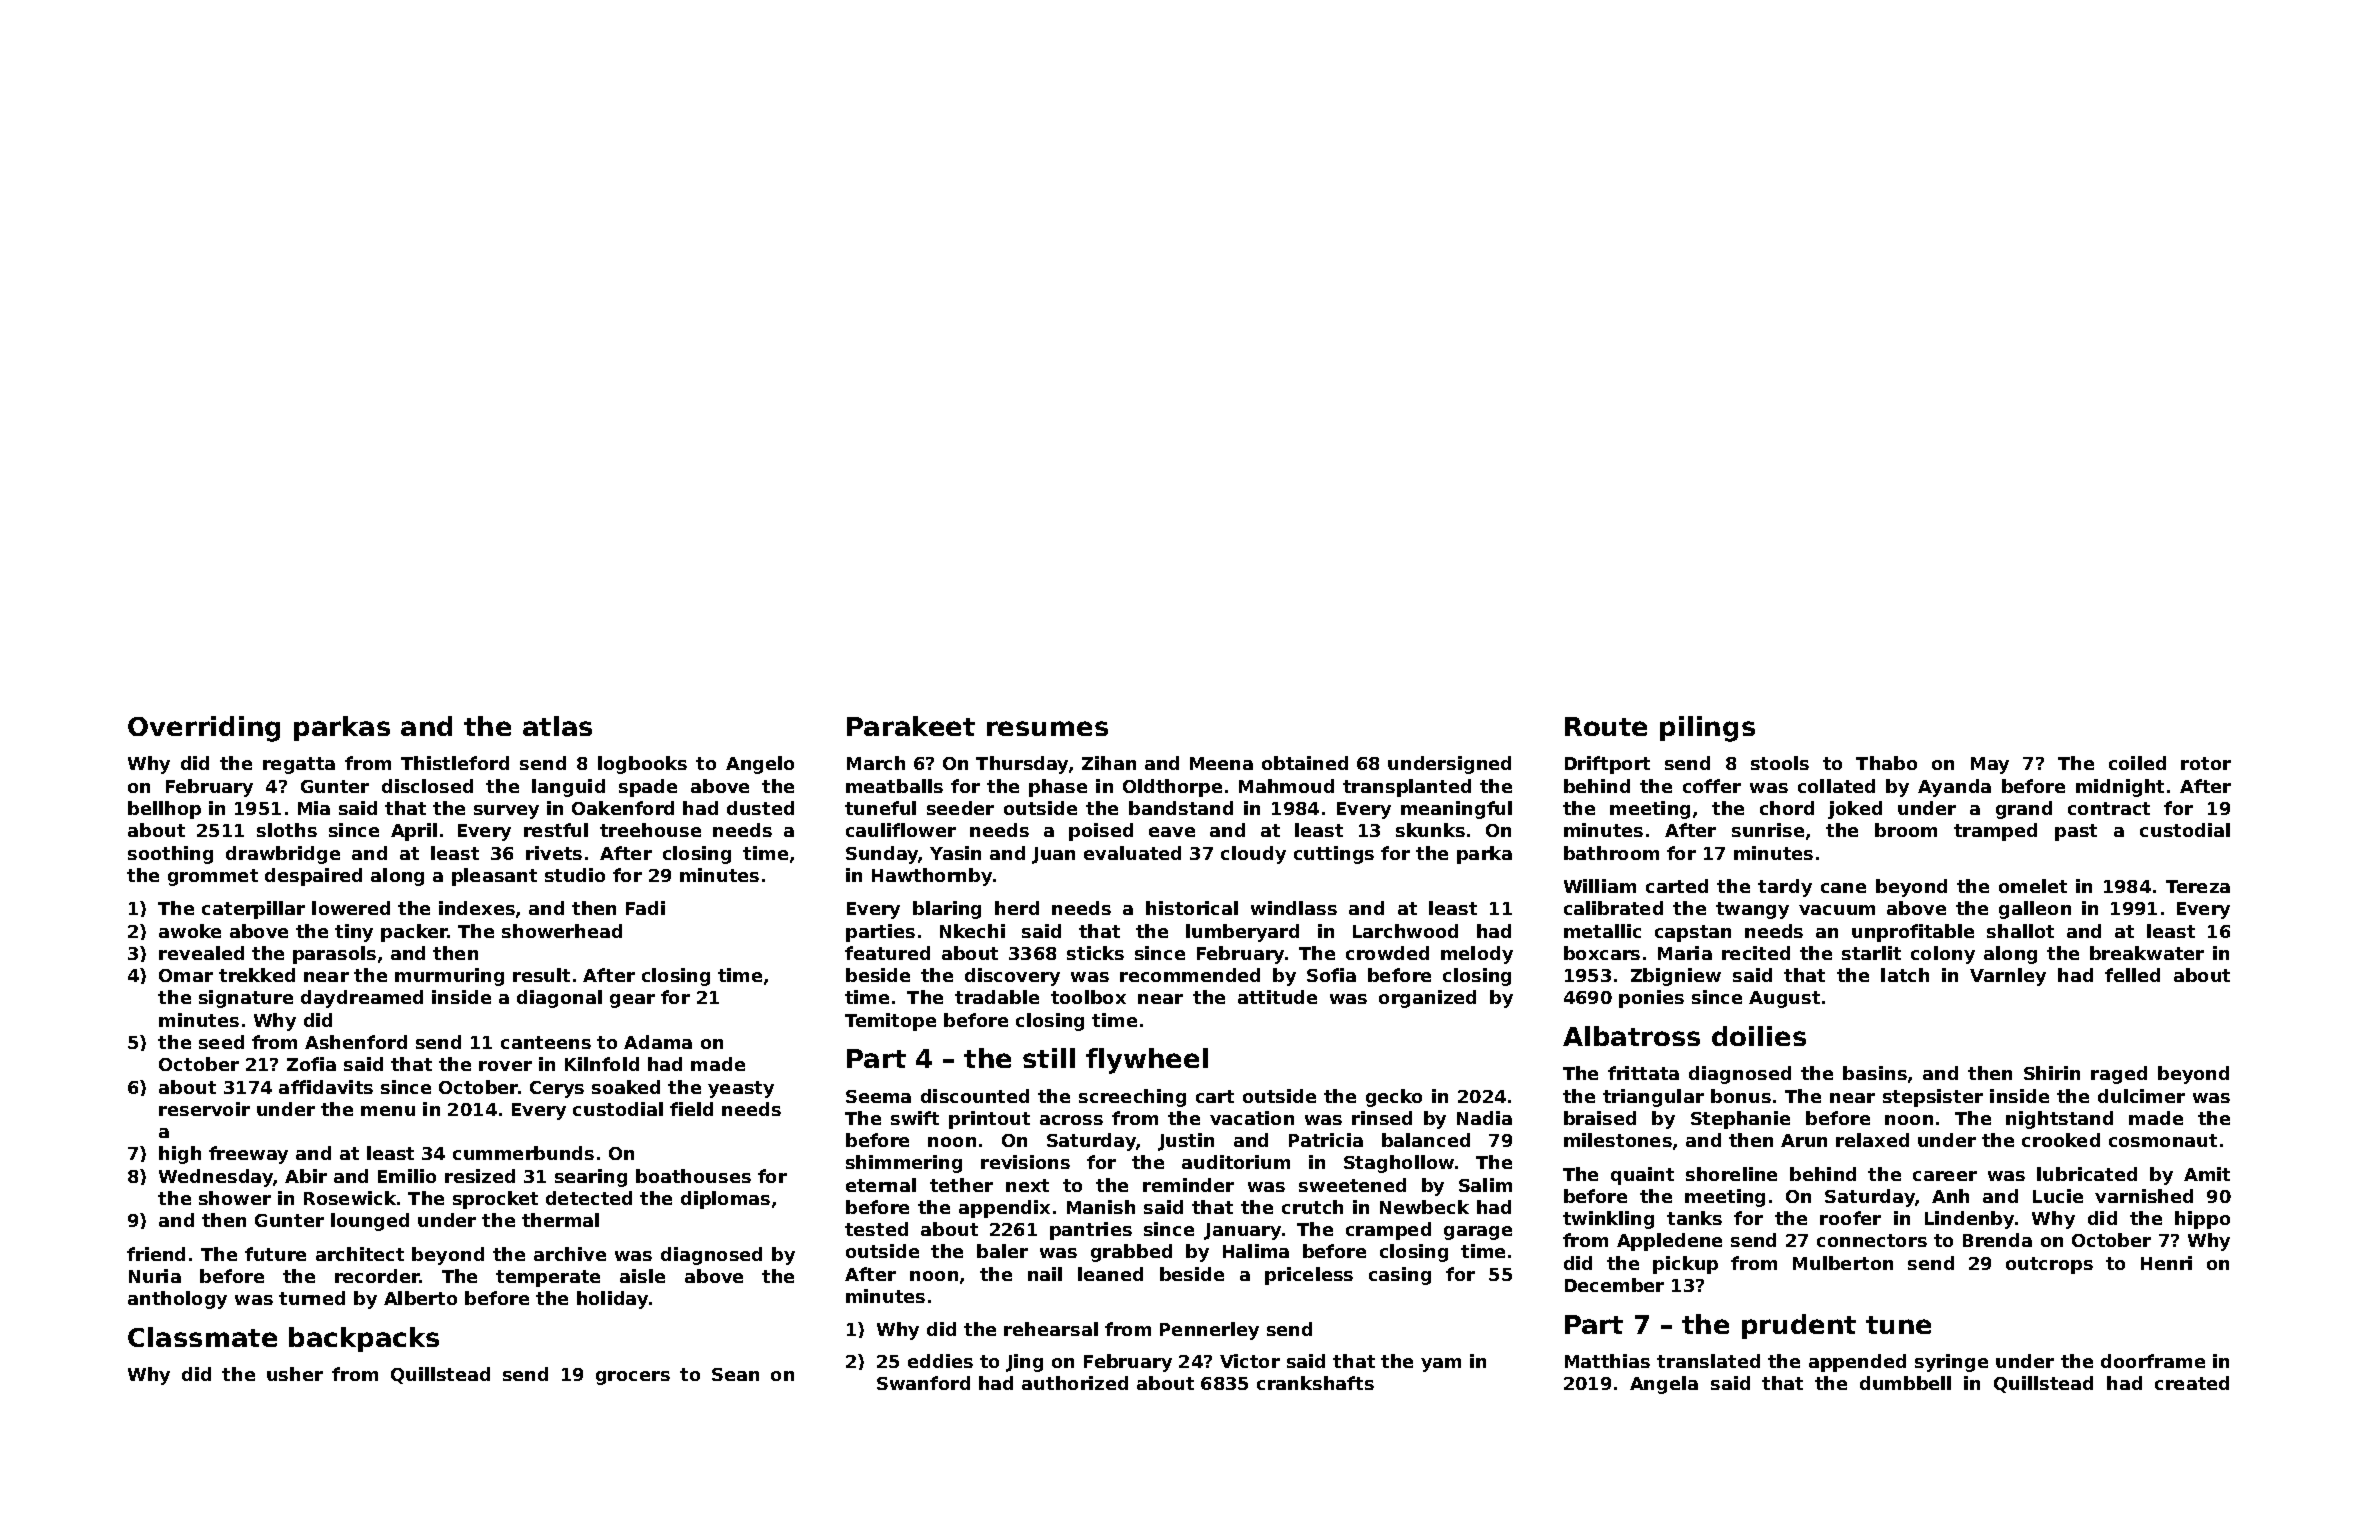 The width and height of the screenshot is (2359, 1526). What do you see at coordinates (1707, 729) in the screenshot?
I see `pilings` at bounding box center [1707, 729].
